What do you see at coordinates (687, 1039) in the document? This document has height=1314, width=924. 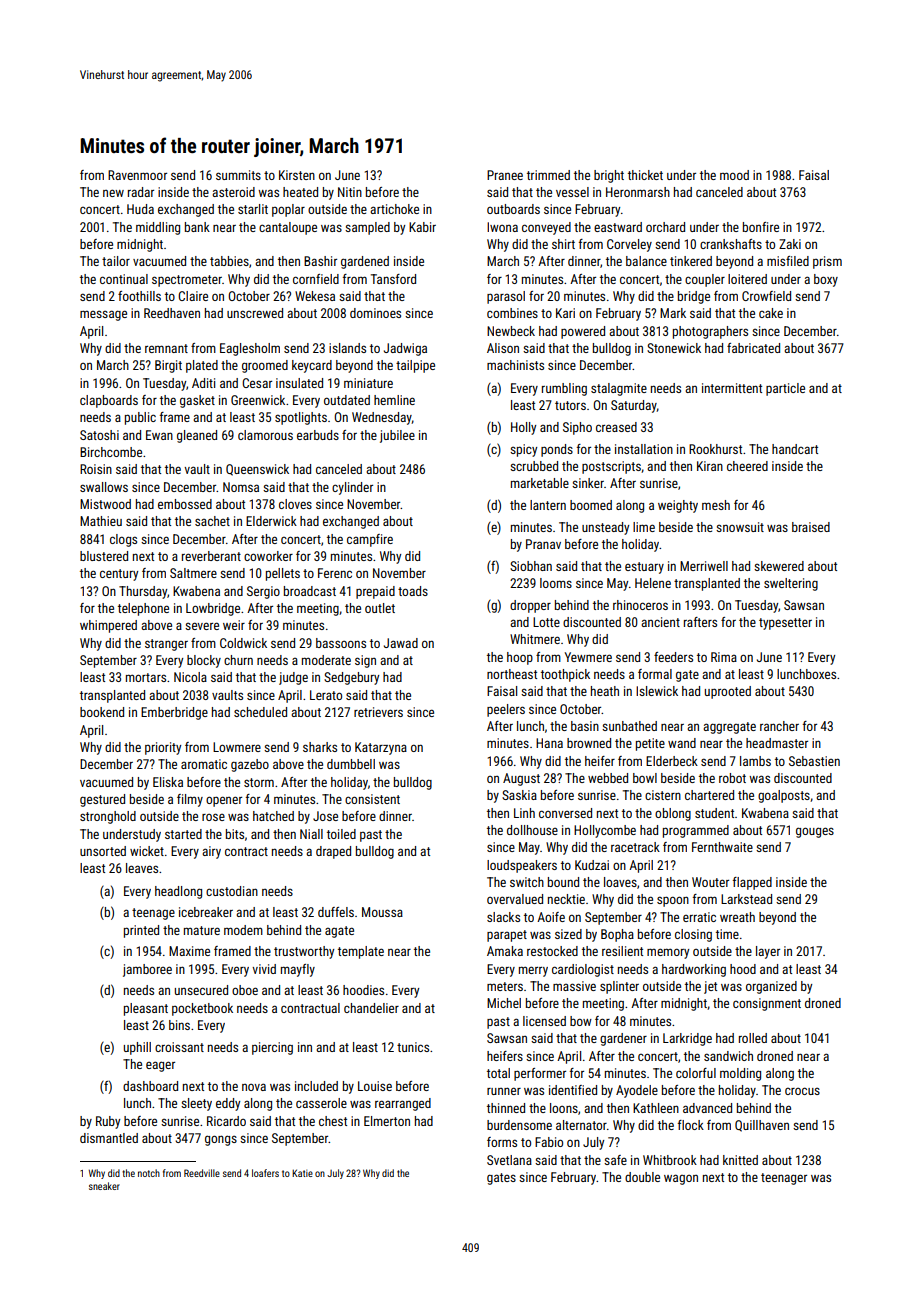 I see `Larkridge` at bounding box center [687, 1039].
